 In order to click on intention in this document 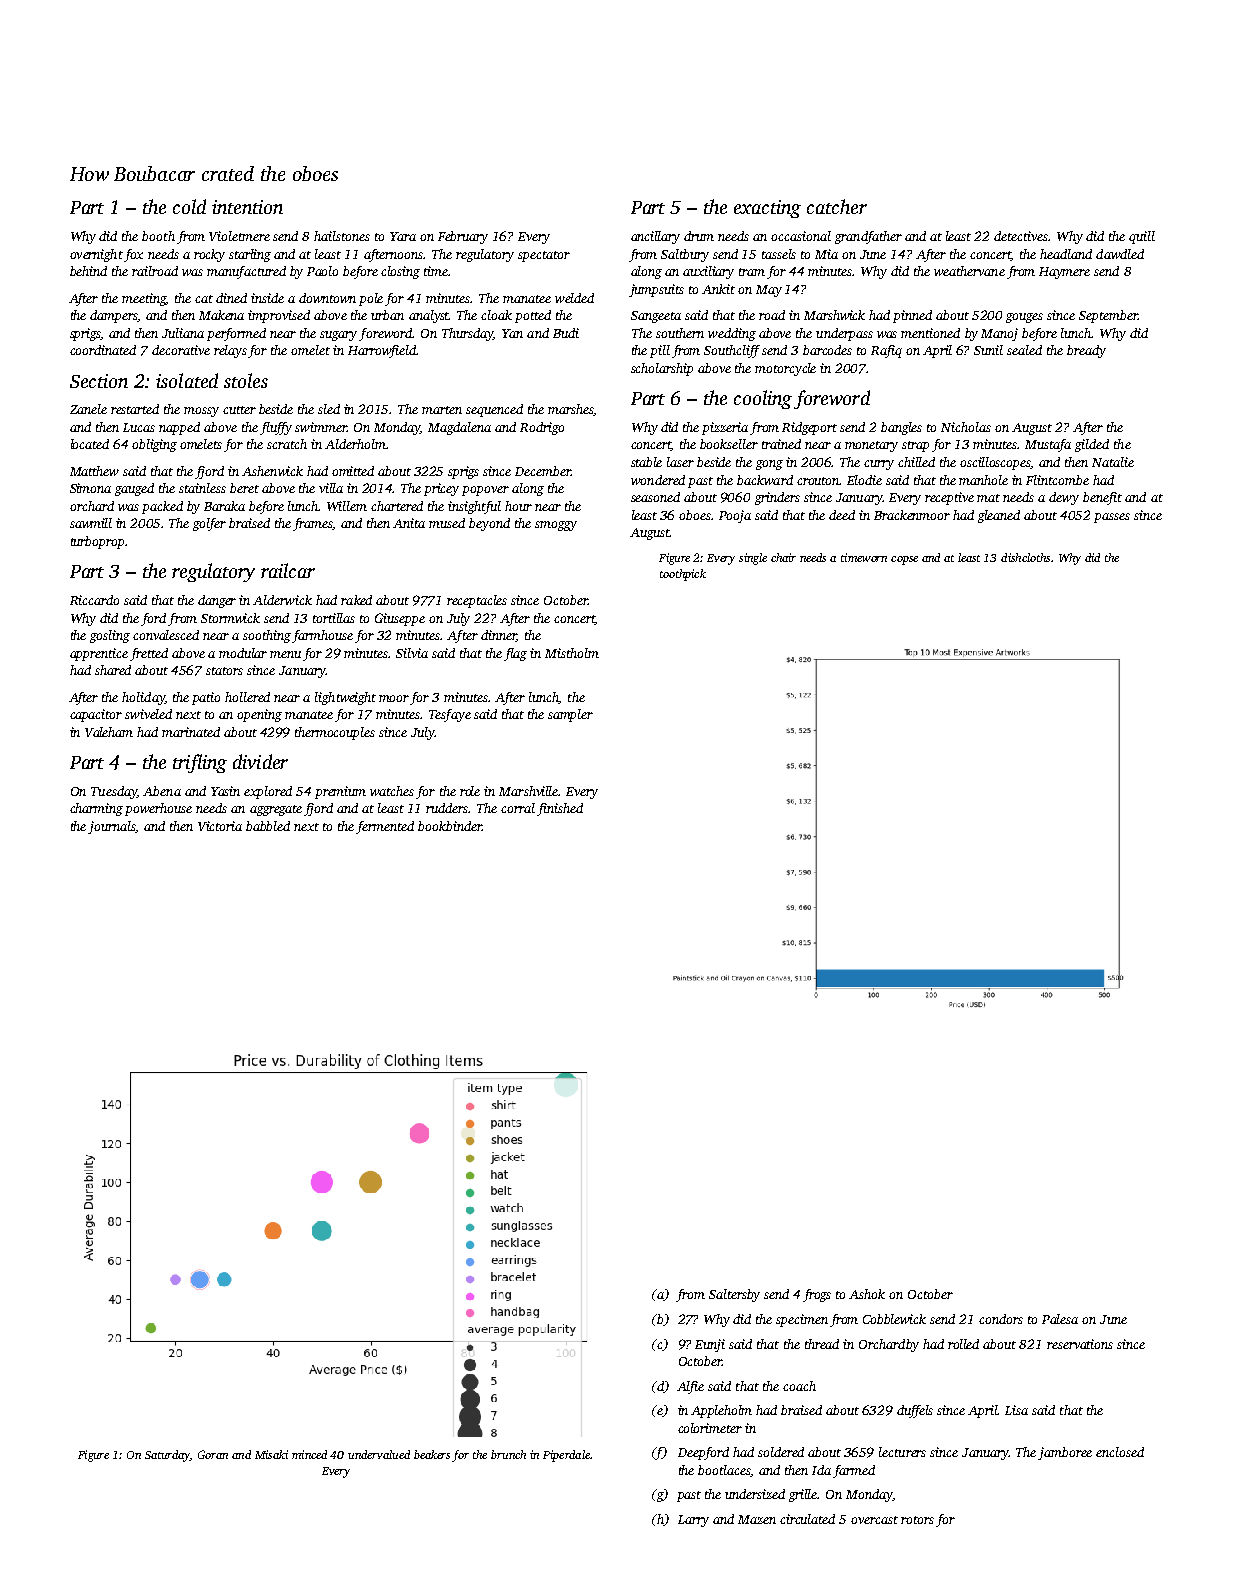, I will do `click(247, 207)`.
